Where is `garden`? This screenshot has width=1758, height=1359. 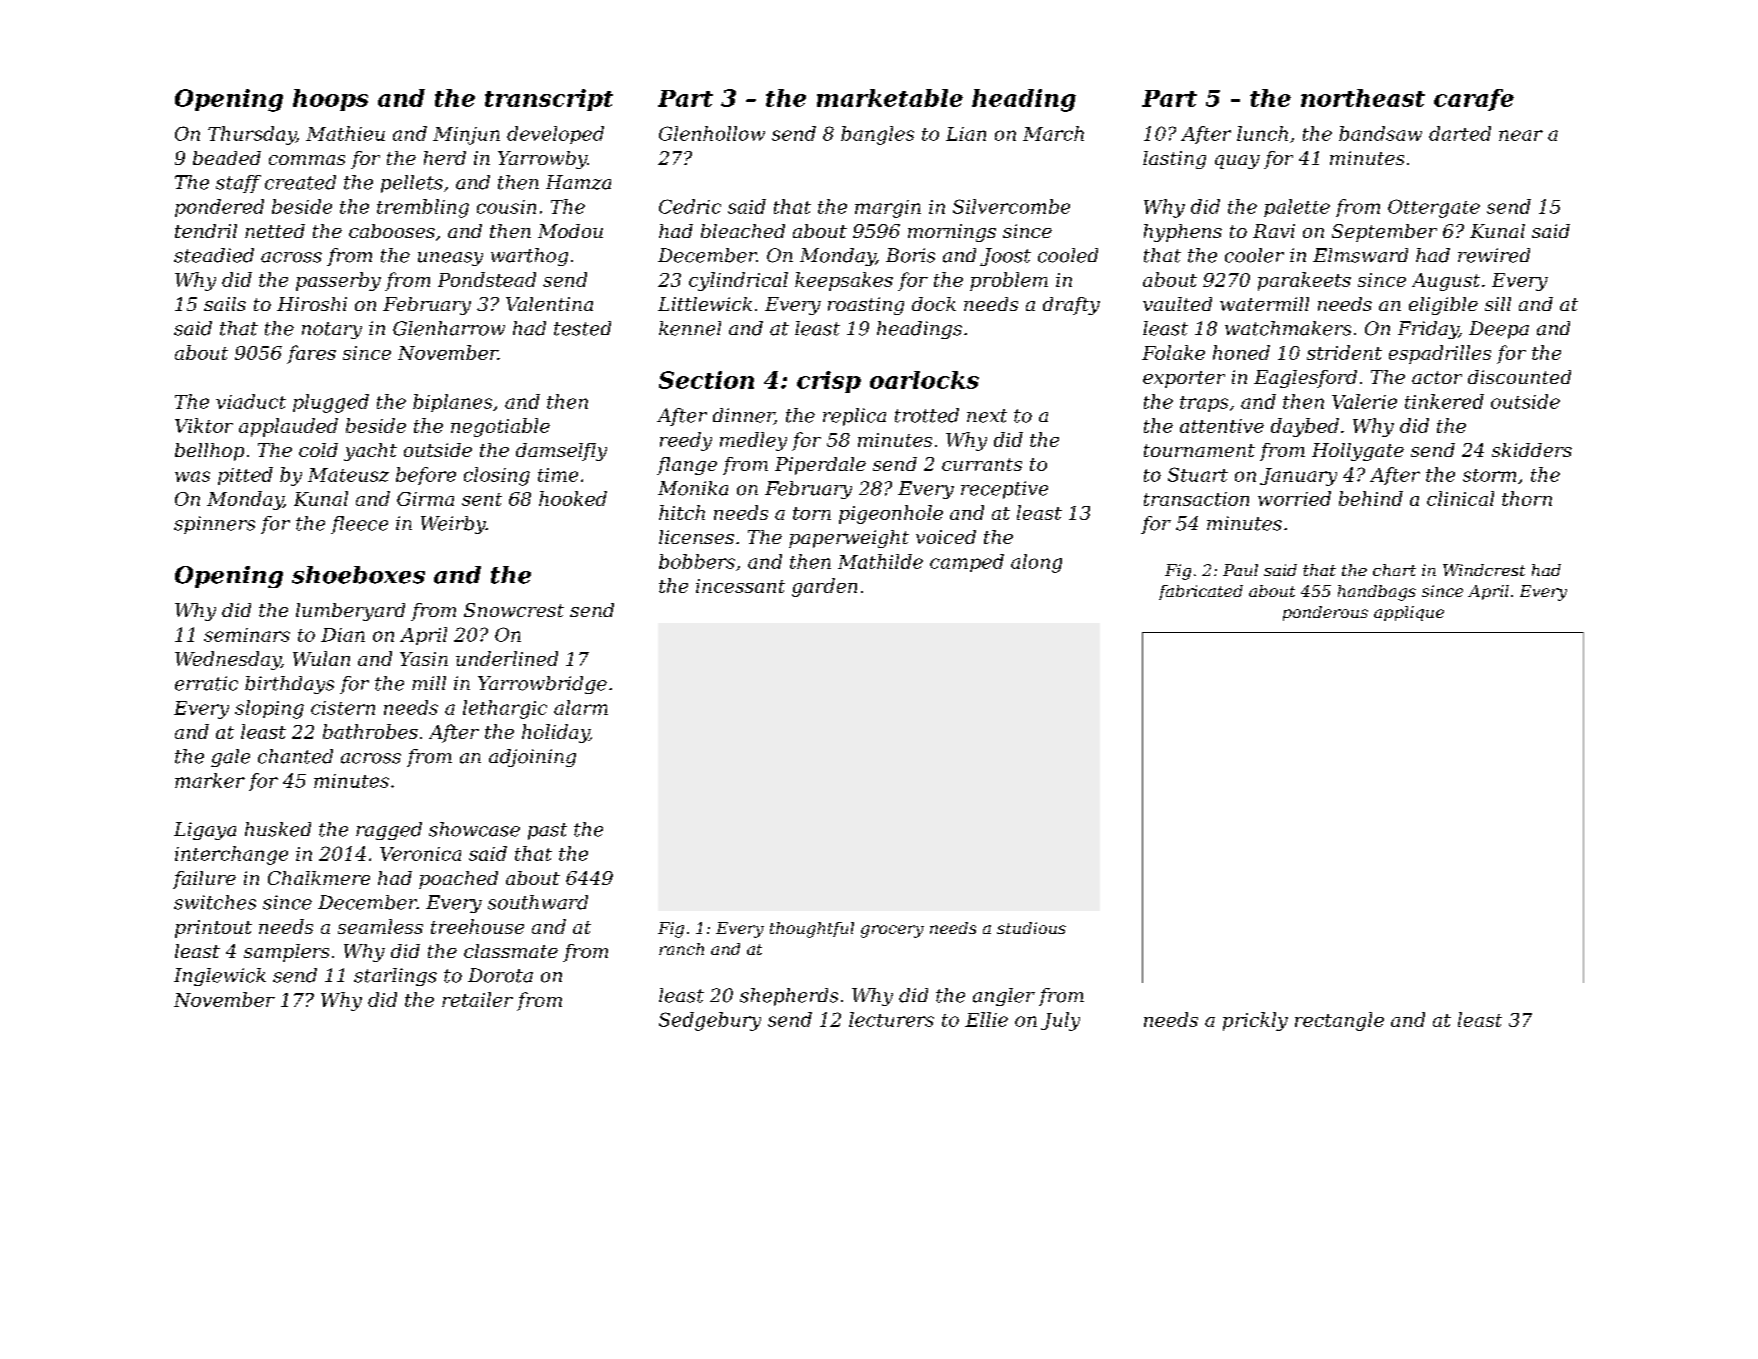 garden is located at coordinates (824, 587).
